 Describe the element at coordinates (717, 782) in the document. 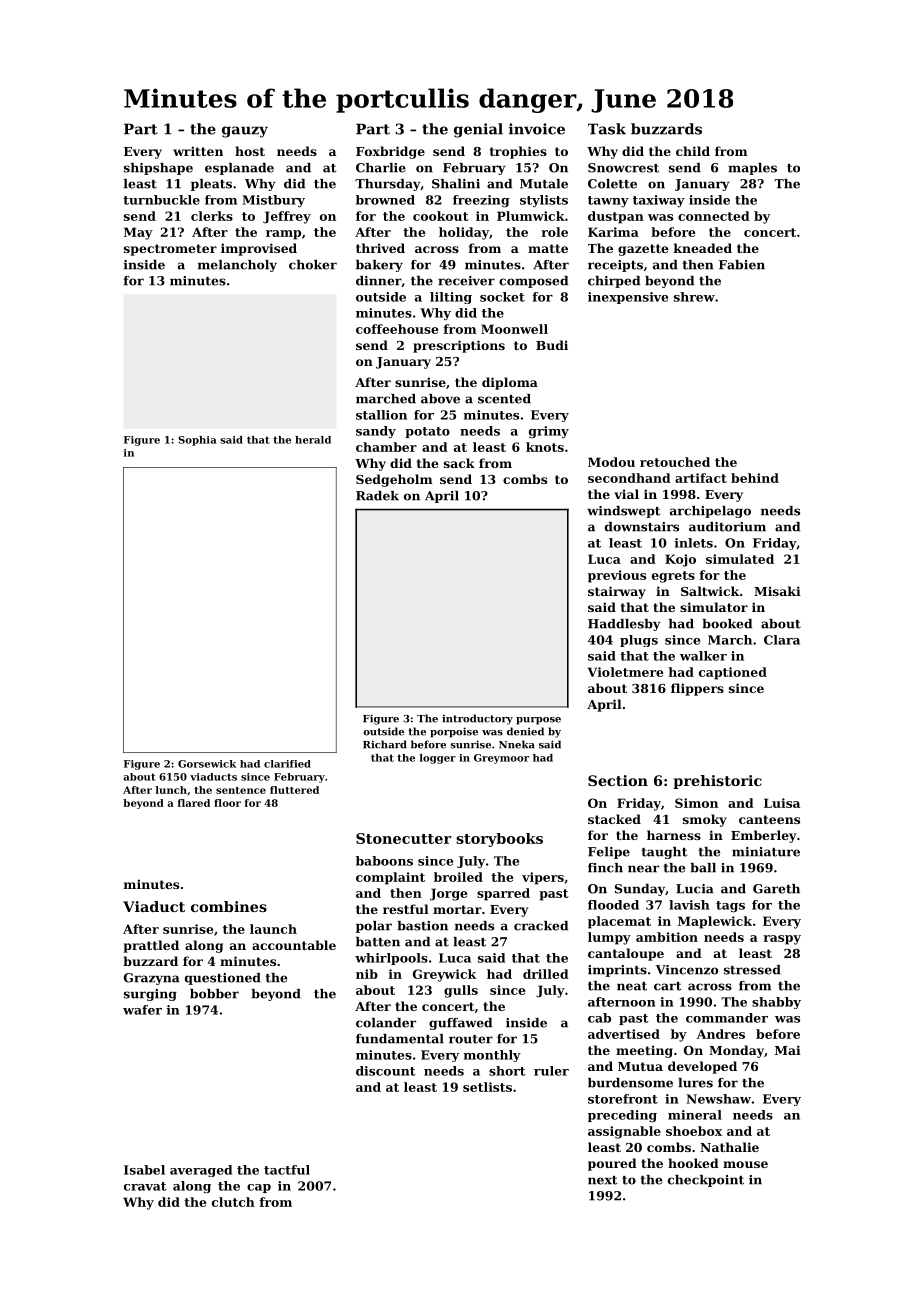

I see `prehistoric` at that location.
